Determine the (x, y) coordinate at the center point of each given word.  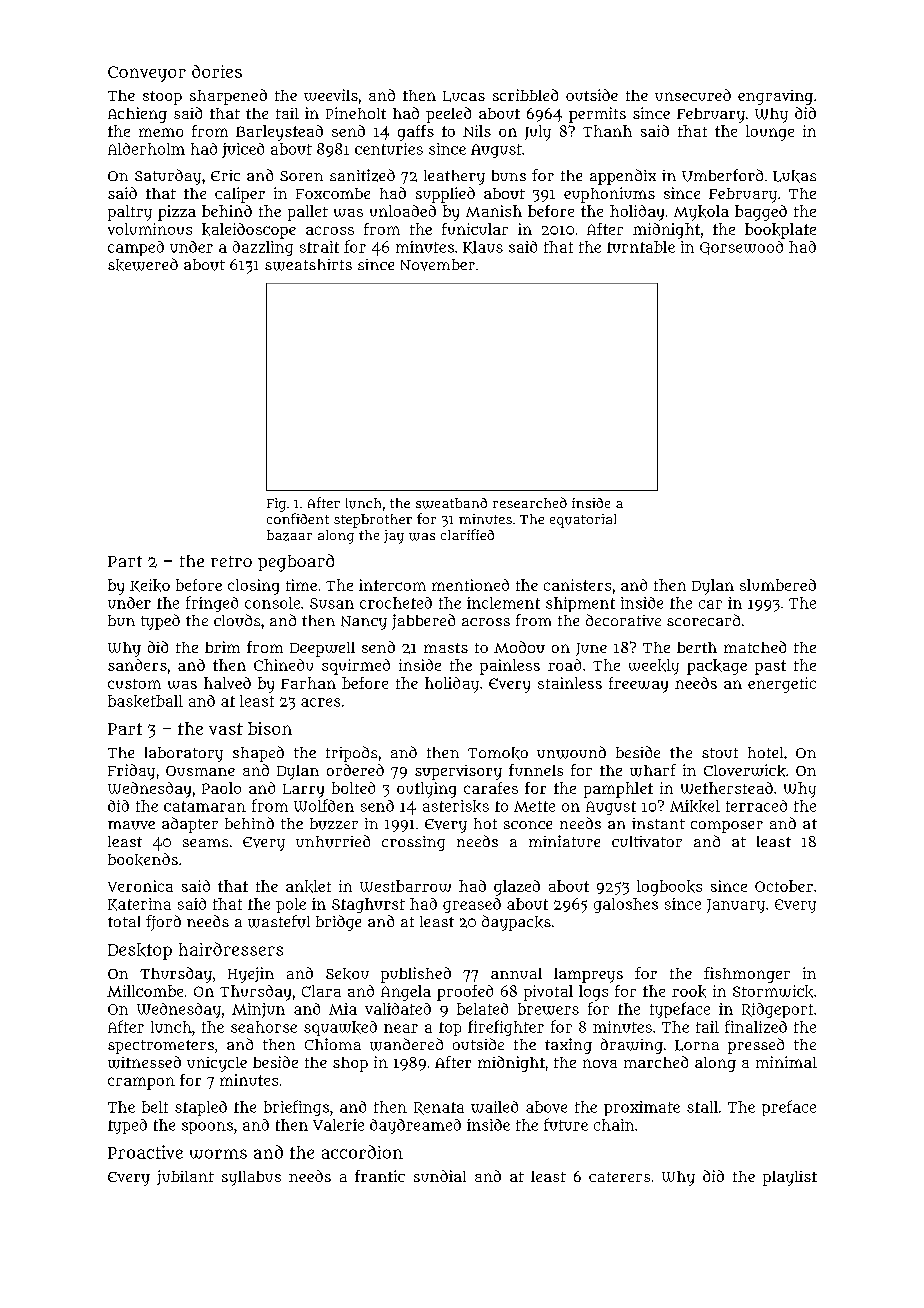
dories (217, 71)
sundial (440, 1176)
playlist (790, 1178)
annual (516, 973)
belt (155, 1107)
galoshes (626, 905)
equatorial (583, 521)
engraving (775, 97)
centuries (389, 149)
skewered (143, 264)
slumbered (778, 585)
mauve (131, 825)
